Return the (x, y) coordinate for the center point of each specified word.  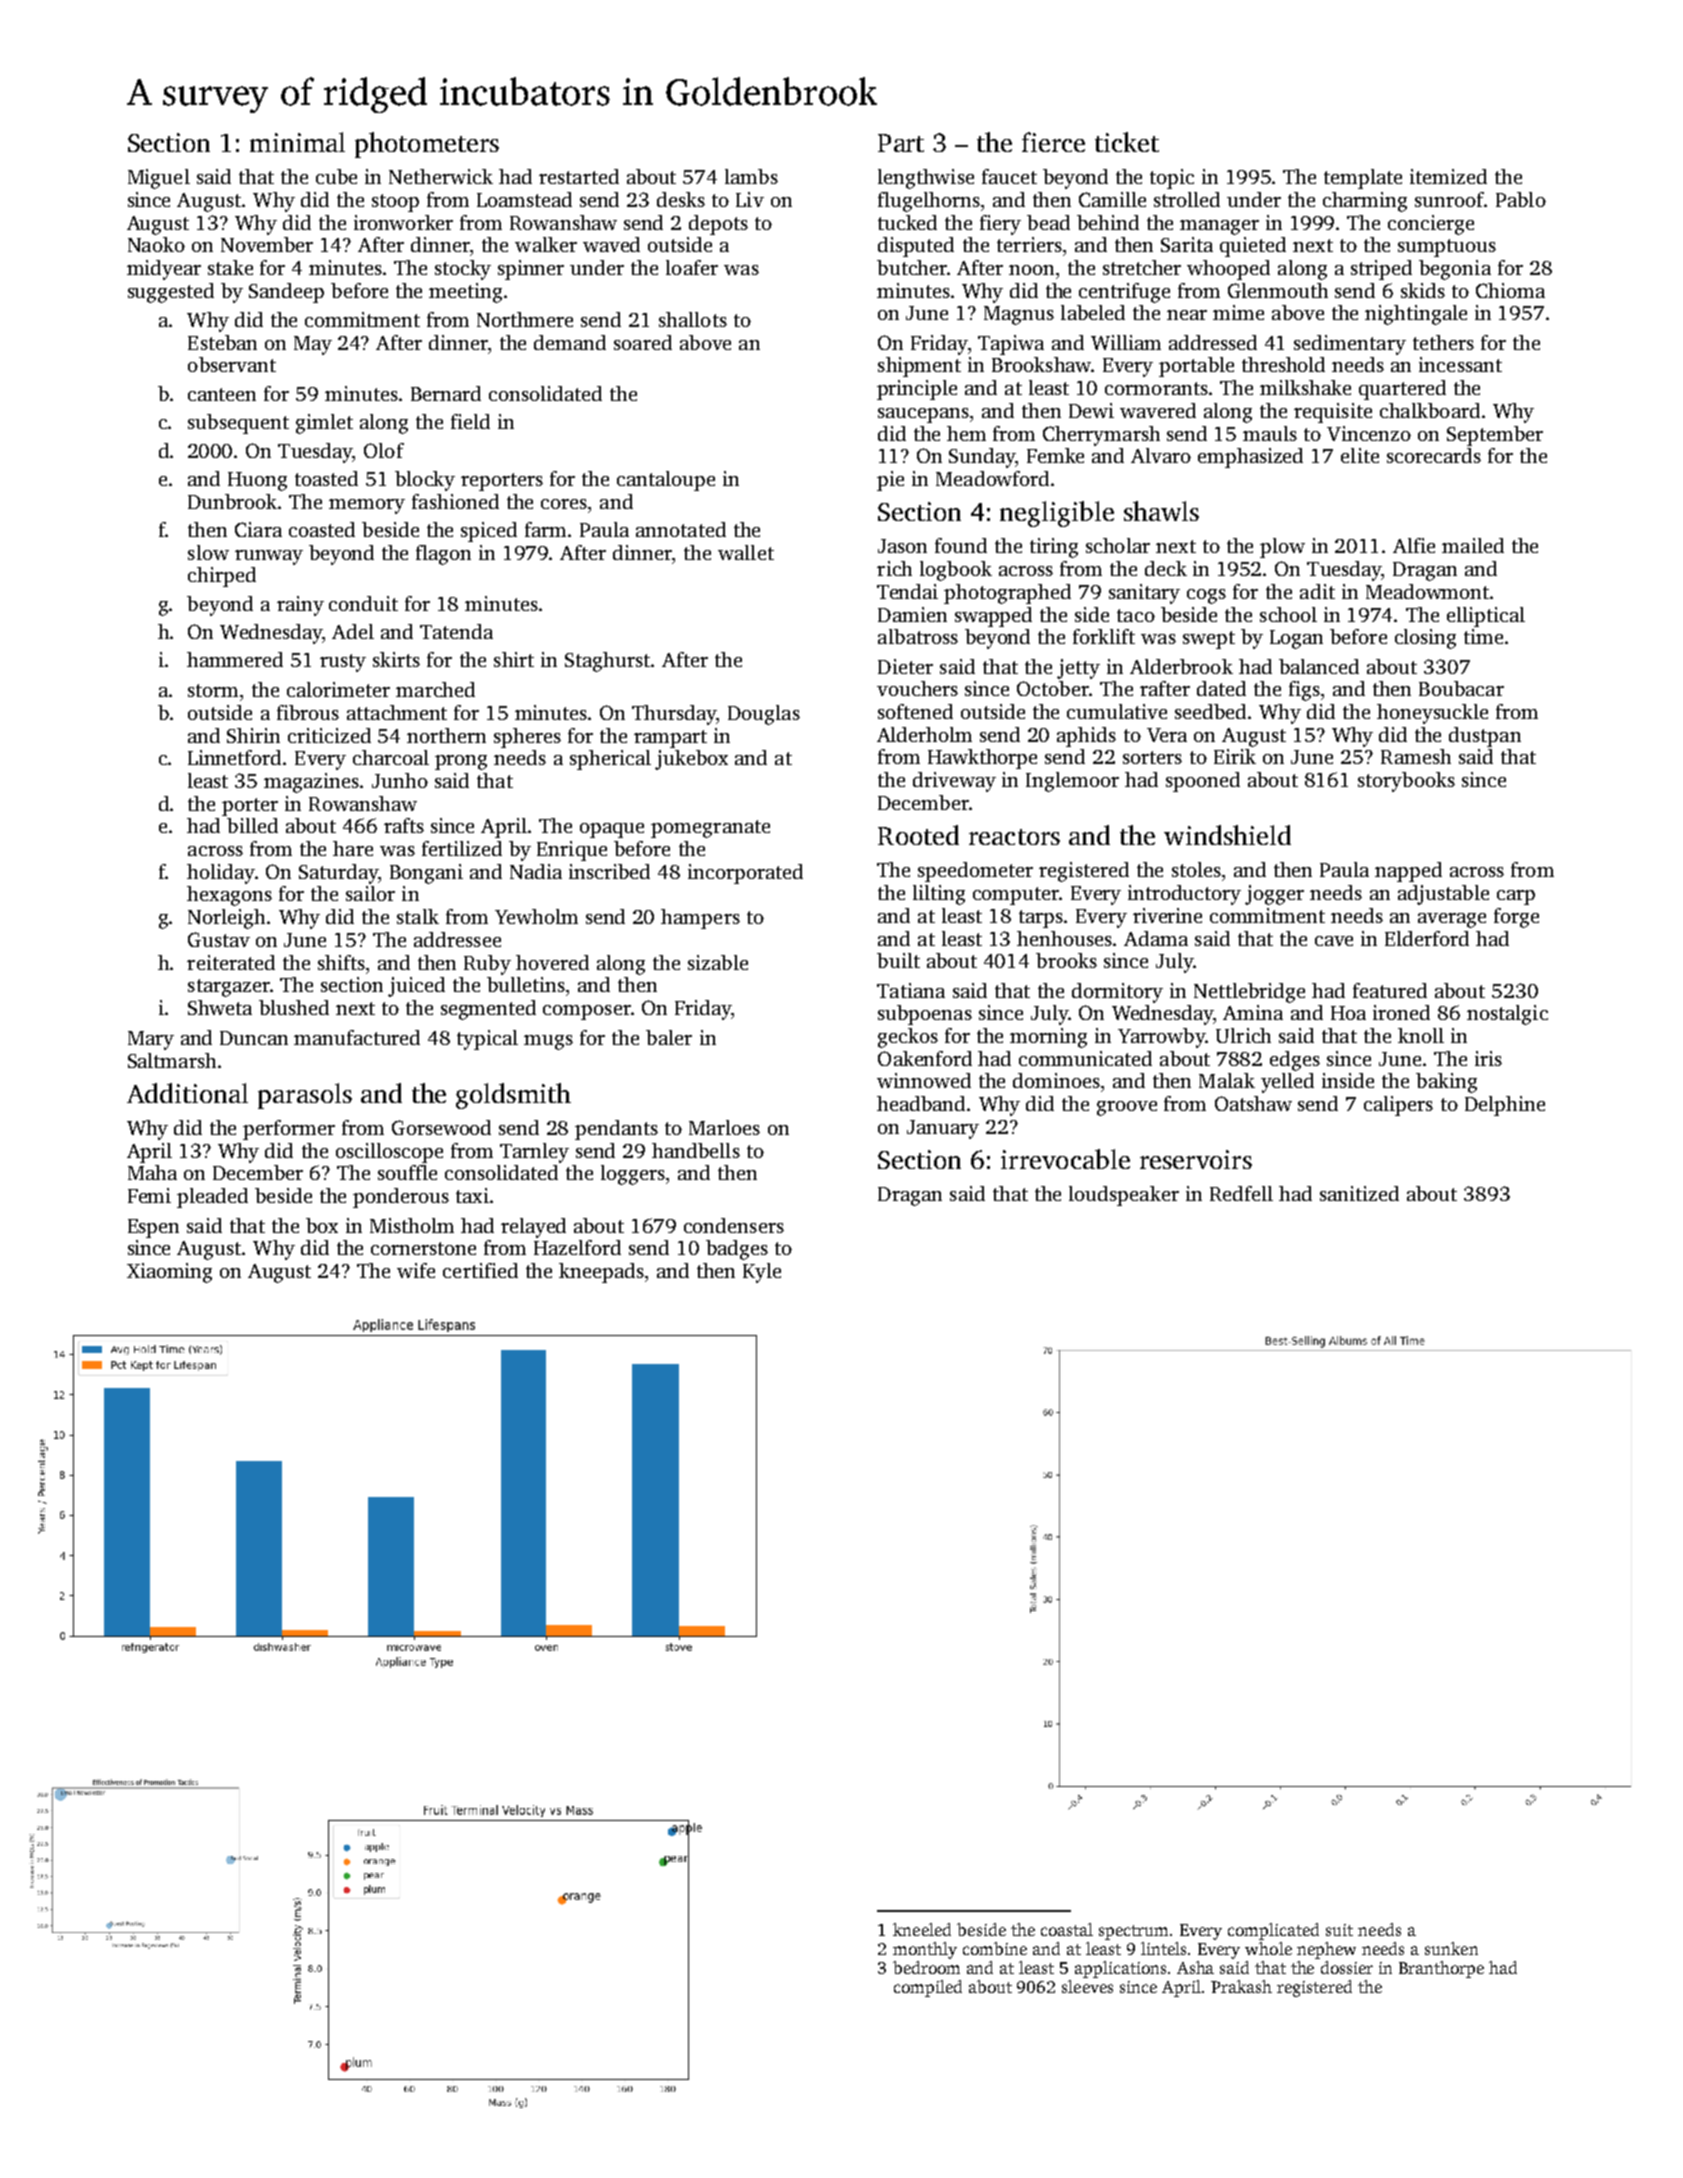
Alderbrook (1181, 666)
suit (1339, 1930)
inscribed (609, 871)
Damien (912, 614)
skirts (396, 659)
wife (416, 1270)
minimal (297, 142)
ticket (1127, 142)
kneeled (922, 1929)
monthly (925, 1950)
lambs (751, 176)
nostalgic (1507, 1015)
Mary (151, 1040)
